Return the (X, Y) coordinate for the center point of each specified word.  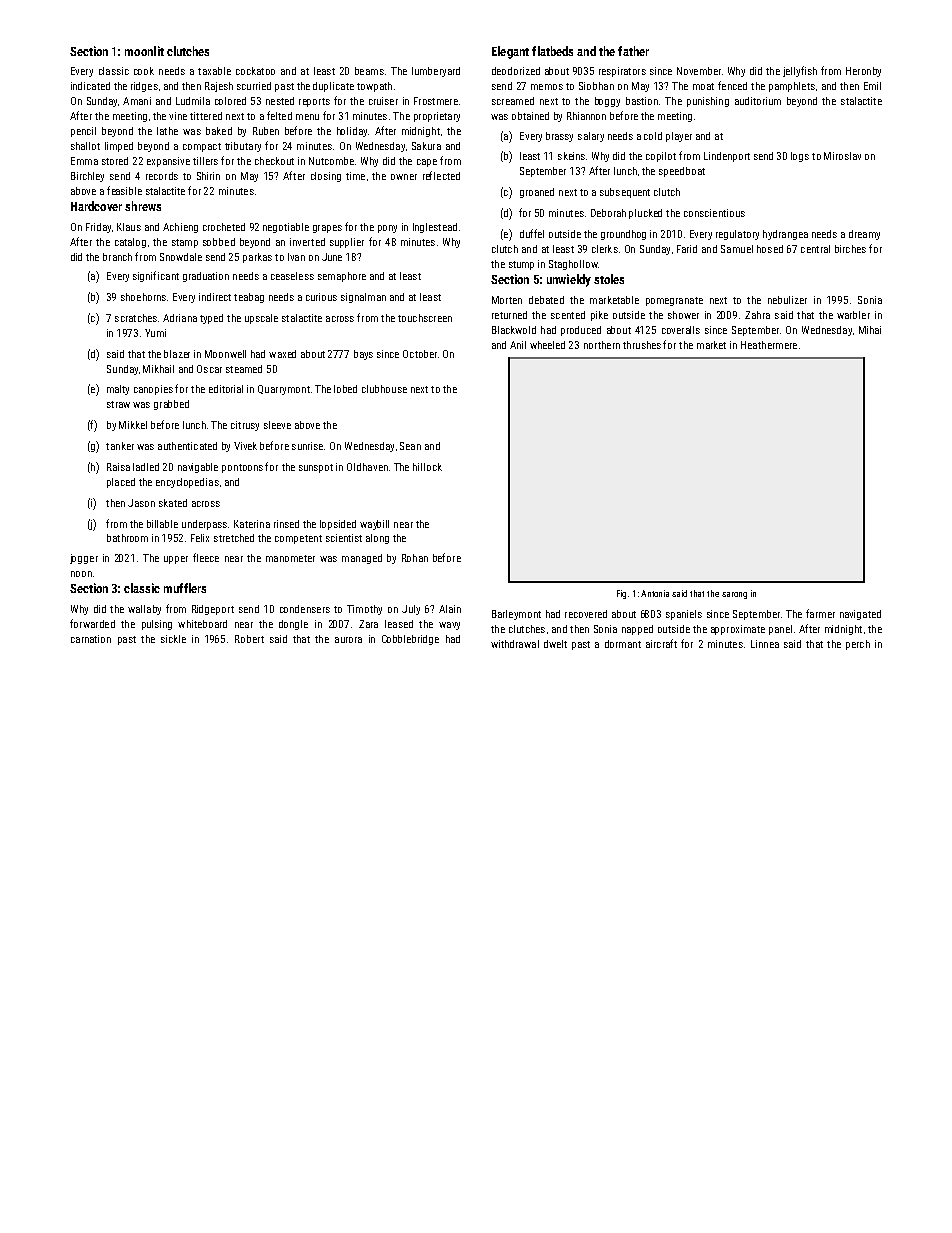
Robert (249, 639)
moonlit (144, 51)
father (633, 51)
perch (858, 645)
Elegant (510, 52)
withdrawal (515, 644)
